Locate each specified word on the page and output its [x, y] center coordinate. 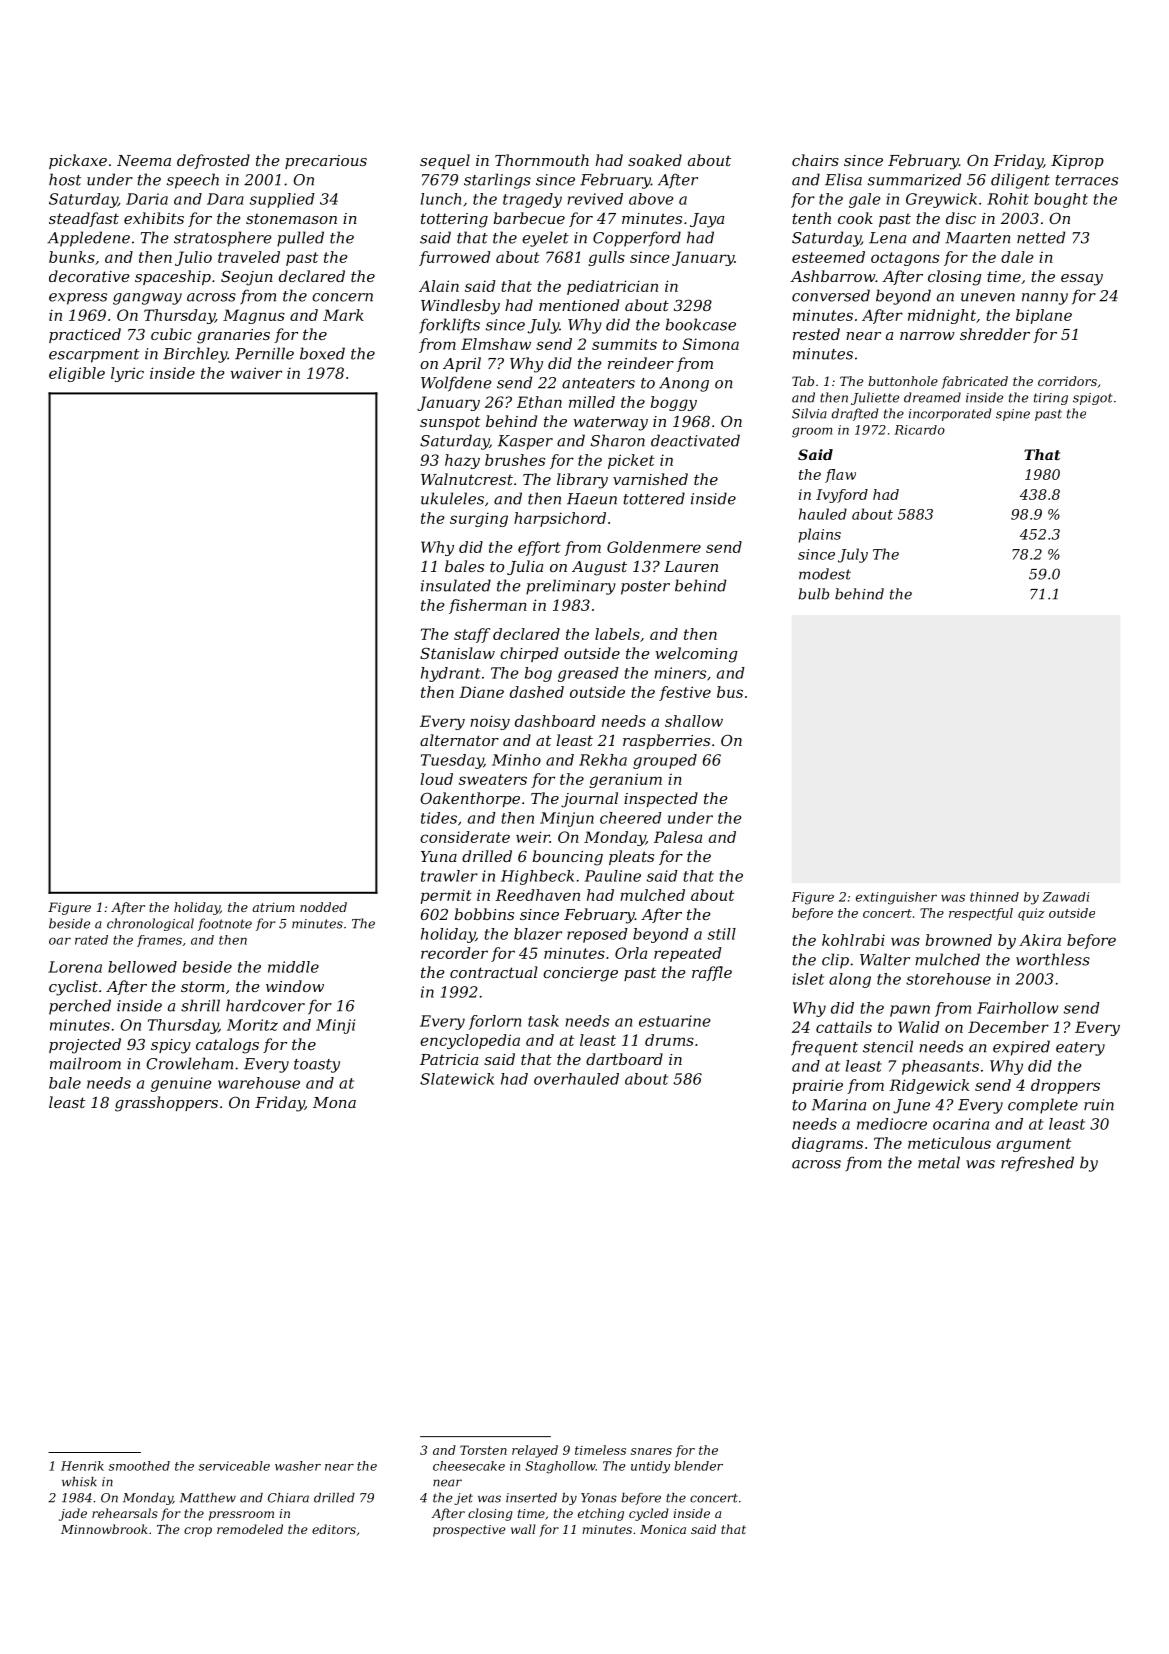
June [911, 1106]
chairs [815, 160]
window [295, 986]
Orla [631, 953]
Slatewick [457, 1079]
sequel [445, 161]
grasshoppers [166, 1104]
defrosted [213, 161]
